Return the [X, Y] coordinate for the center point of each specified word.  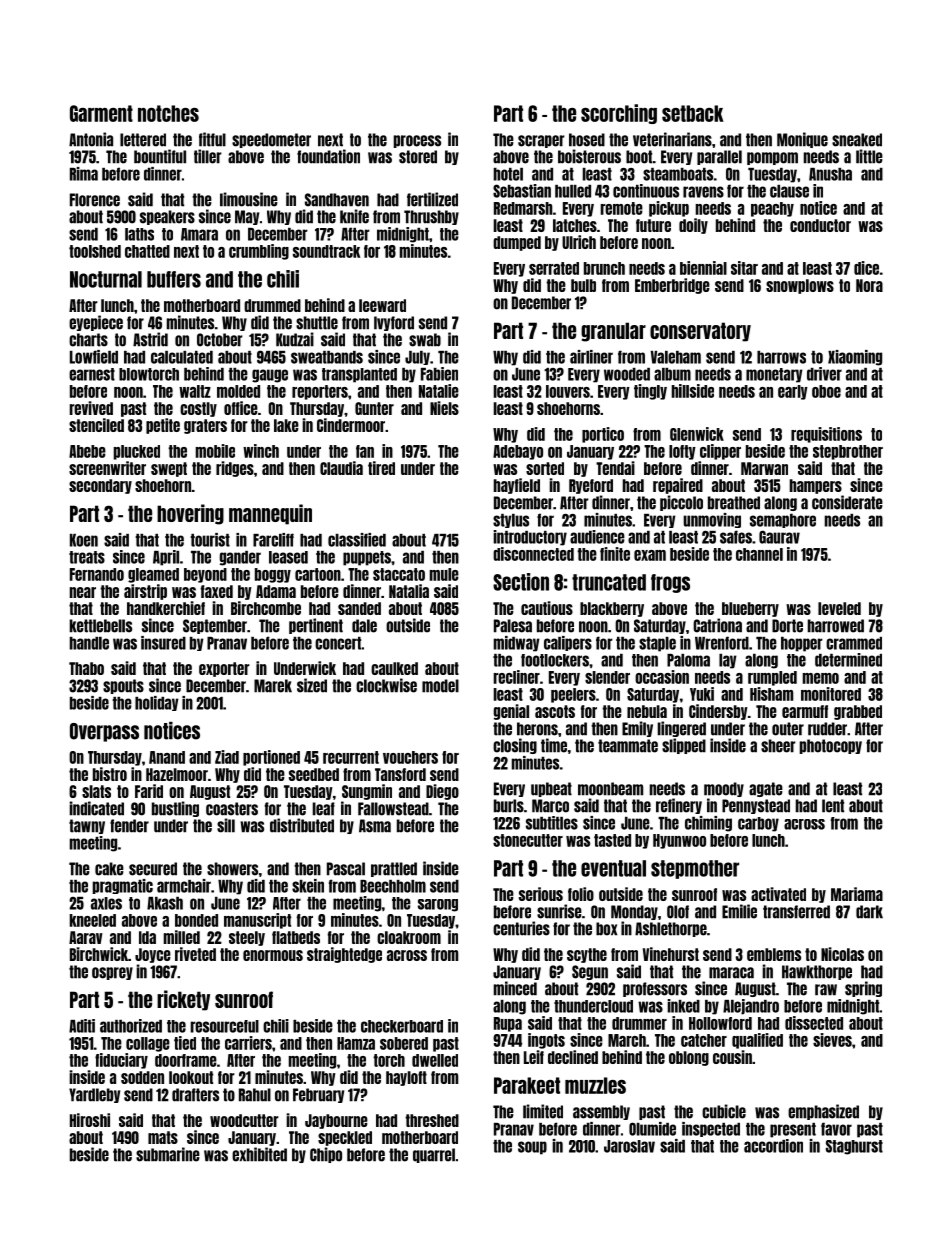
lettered [143, 140]
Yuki [702, 694]
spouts [123, 686]
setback [693, 113]
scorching [619, 114]
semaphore [783, 521]
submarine [168, 1154]
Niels [444, 408]
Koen [84, 540]
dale [364, 626]
